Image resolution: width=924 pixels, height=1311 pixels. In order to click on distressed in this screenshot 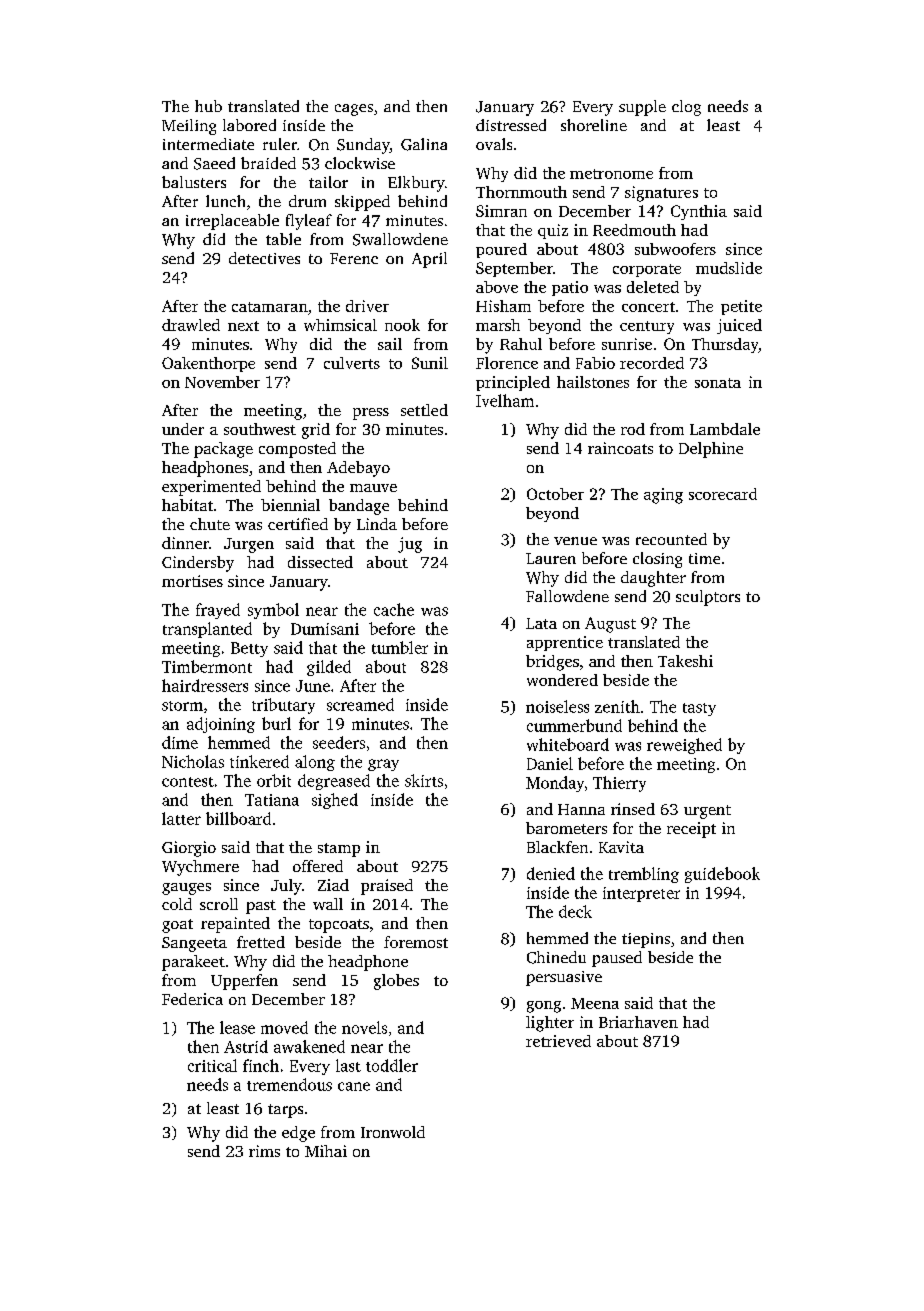, I will do `click(511, 125)`.
